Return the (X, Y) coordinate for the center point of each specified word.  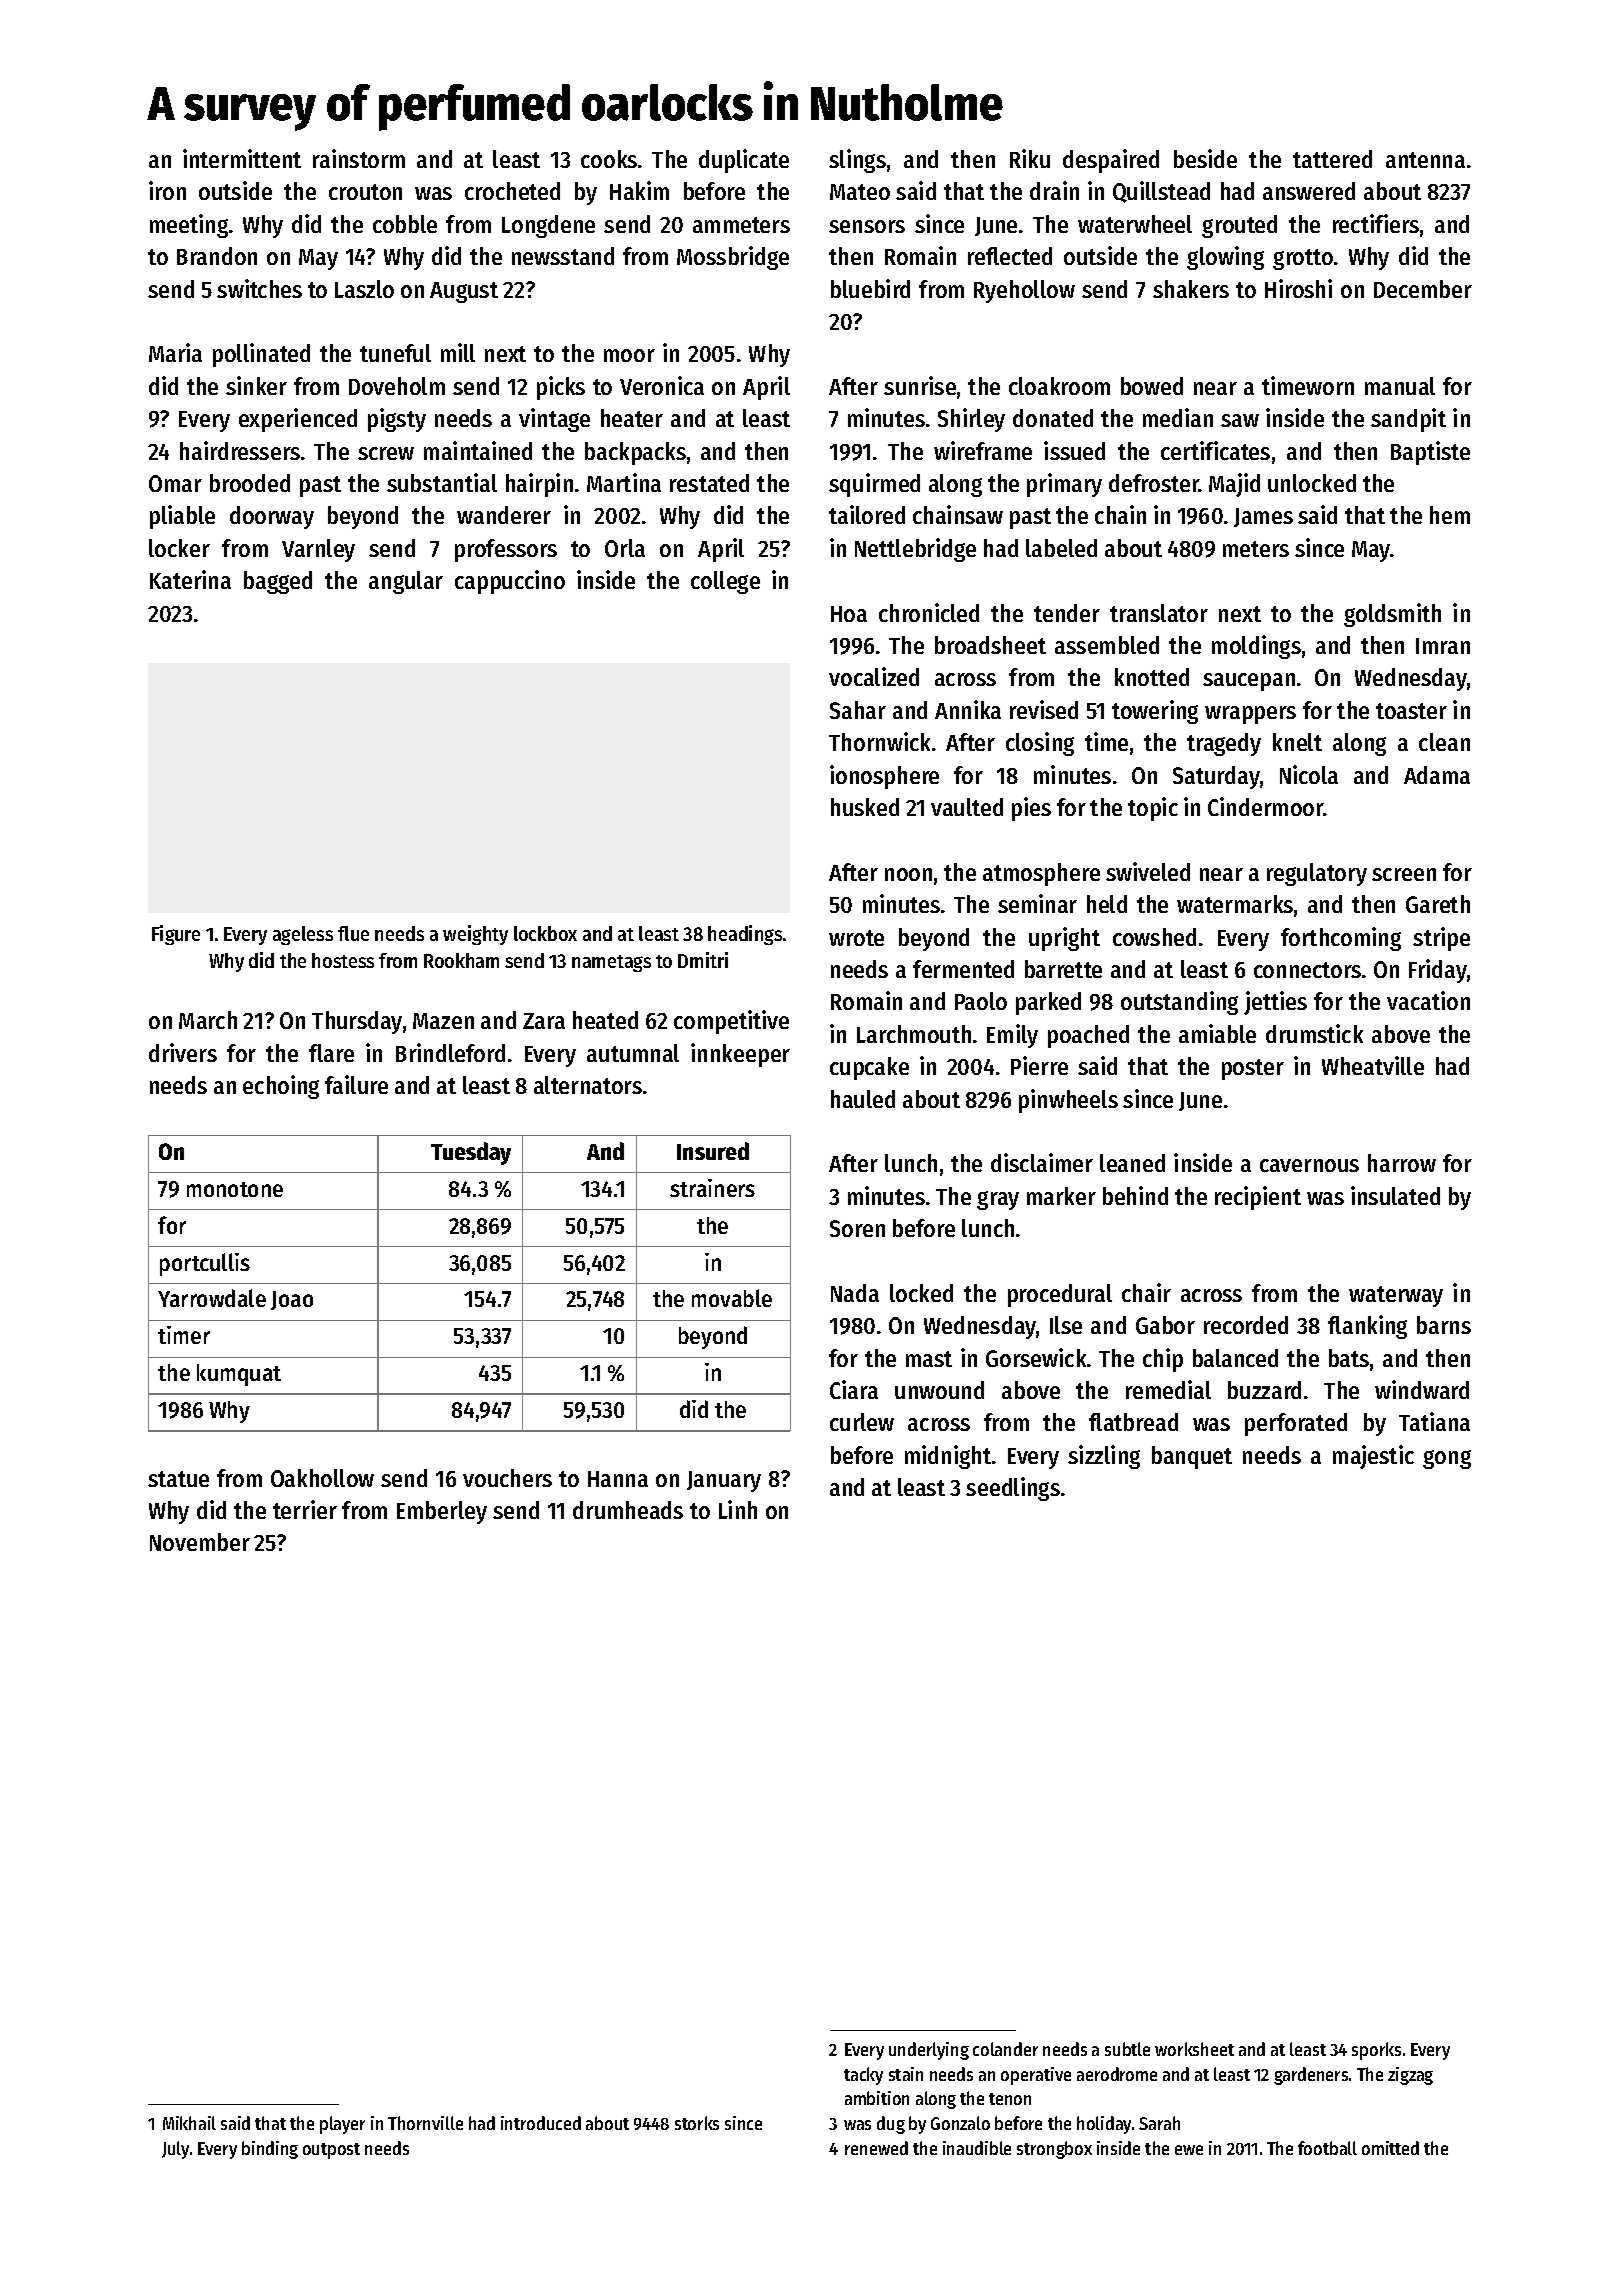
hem (1450, 515)
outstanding (1179, 1003)
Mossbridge (733, 258)
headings (745, 935)
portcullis (205, 1264)
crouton (365, 192)
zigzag (1410, 2076)
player (342, 2125)
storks (697, 2123)
